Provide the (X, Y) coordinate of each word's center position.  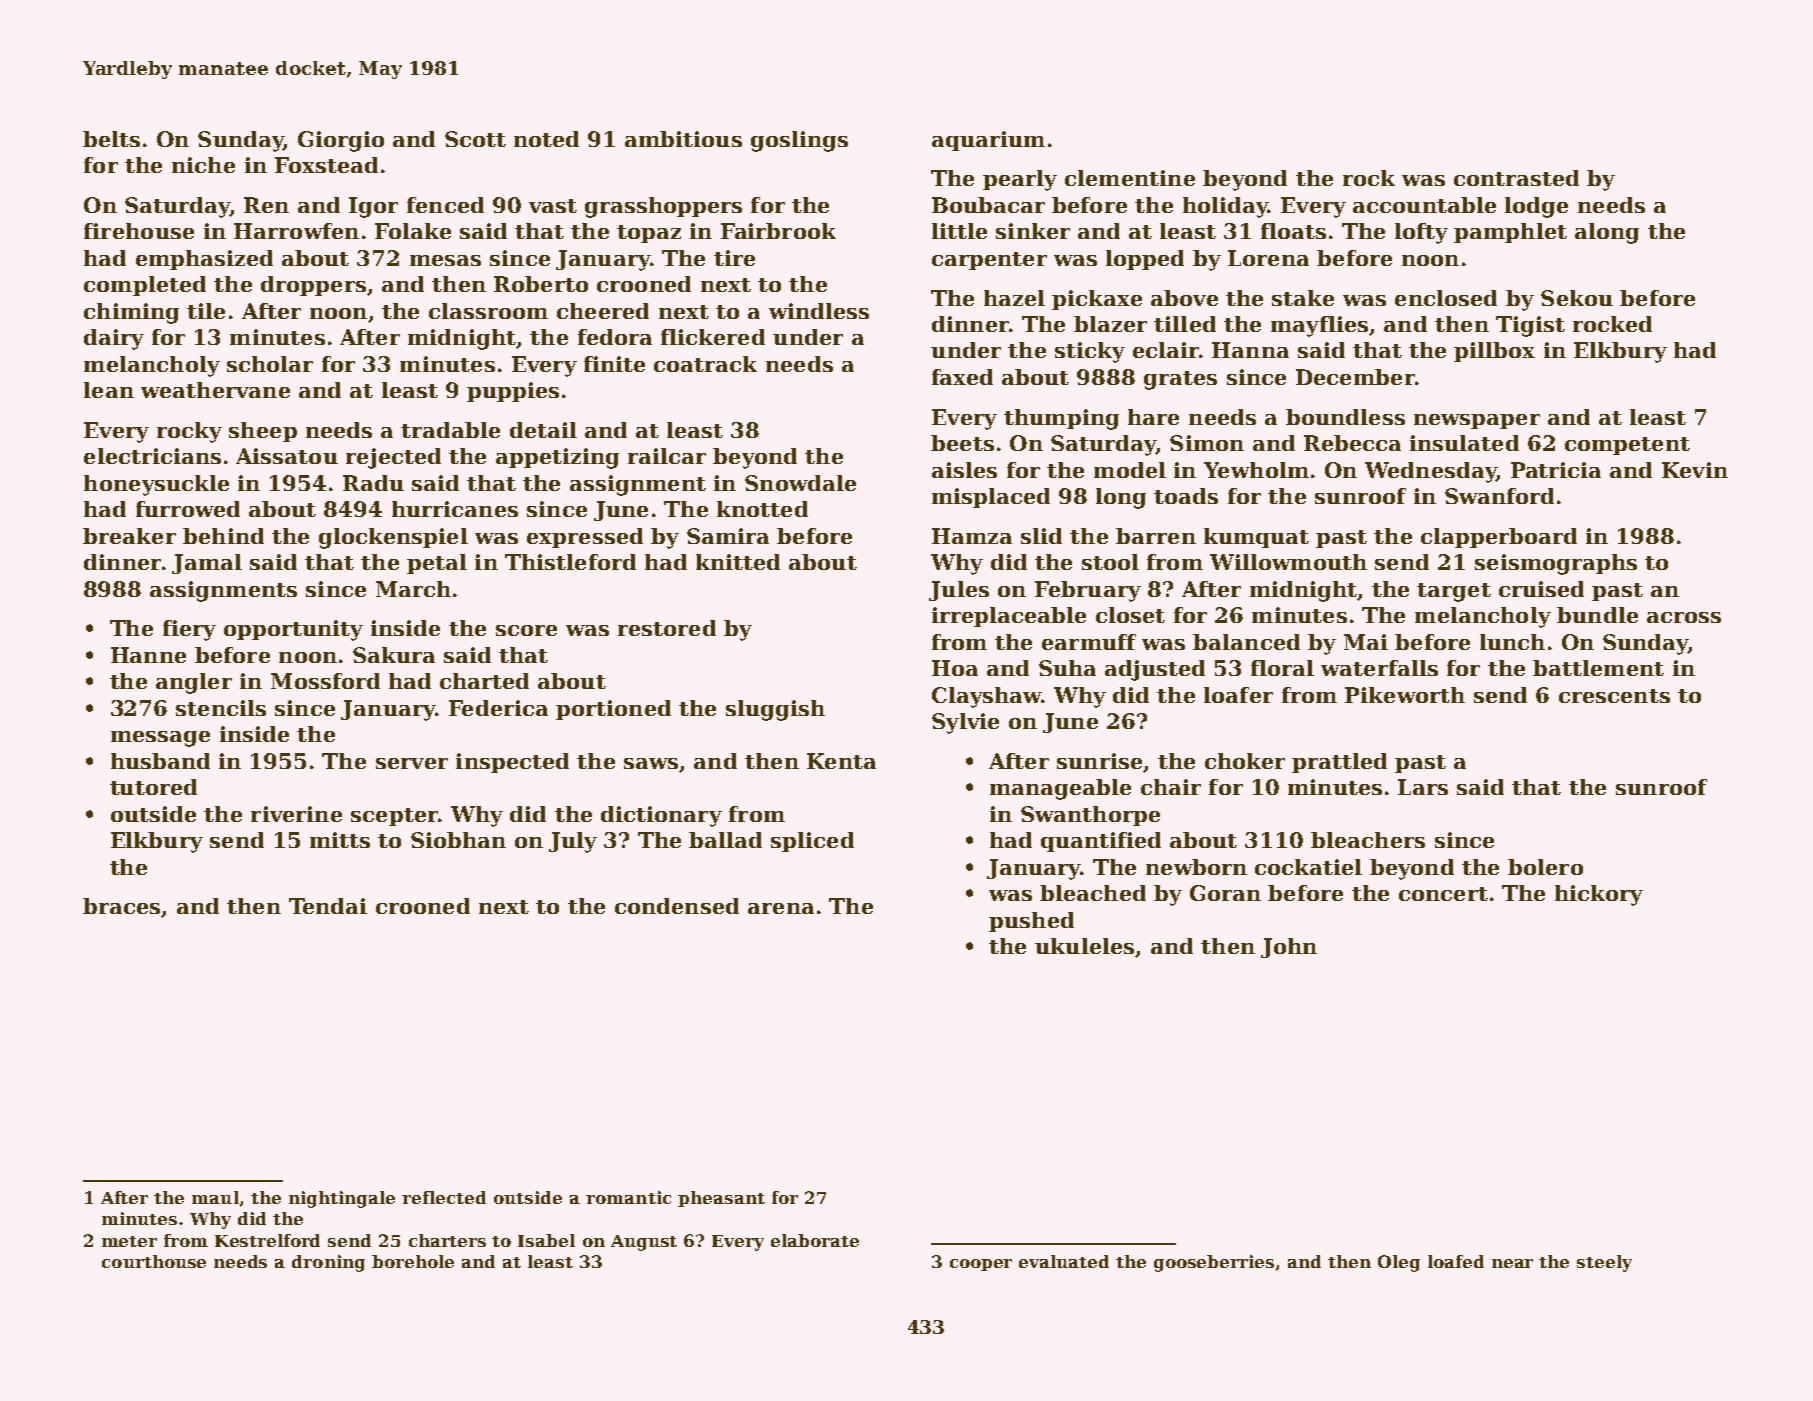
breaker (129, 536)
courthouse (154, 1261)
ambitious (683, 139)
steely (1604, 1263)
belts (111, 139)
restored (667, 628)
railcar (667, 456)
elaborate (815, 1240)
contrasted (1516, 178)
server (412, 763)
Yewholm (1256, 470)
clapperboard (1499, 538)
